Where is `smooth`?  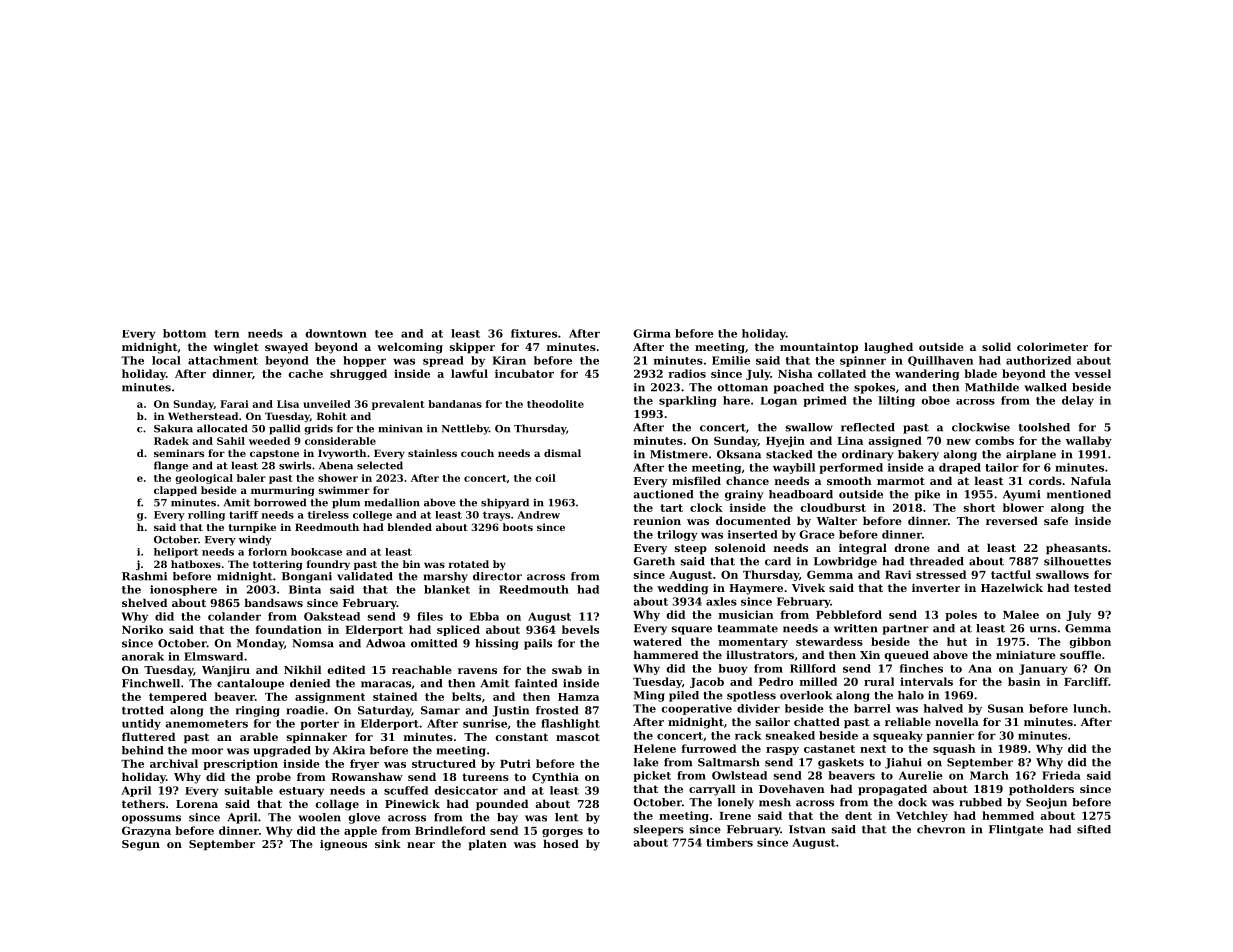
smooth is located at coordinates (849, 480).
